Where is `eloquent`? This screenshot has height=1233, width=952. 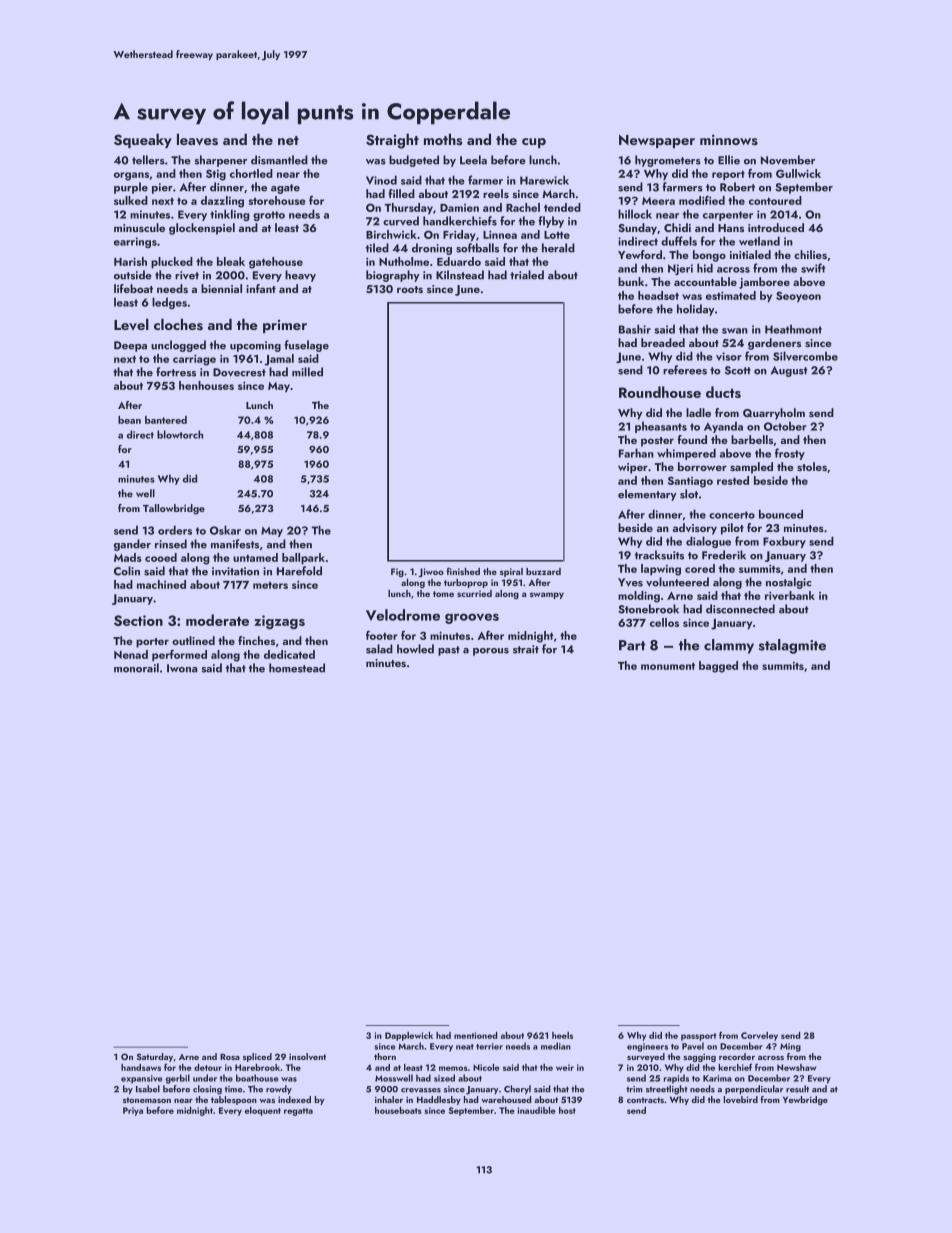
eloquent is located at coordinates (263, 1111).
